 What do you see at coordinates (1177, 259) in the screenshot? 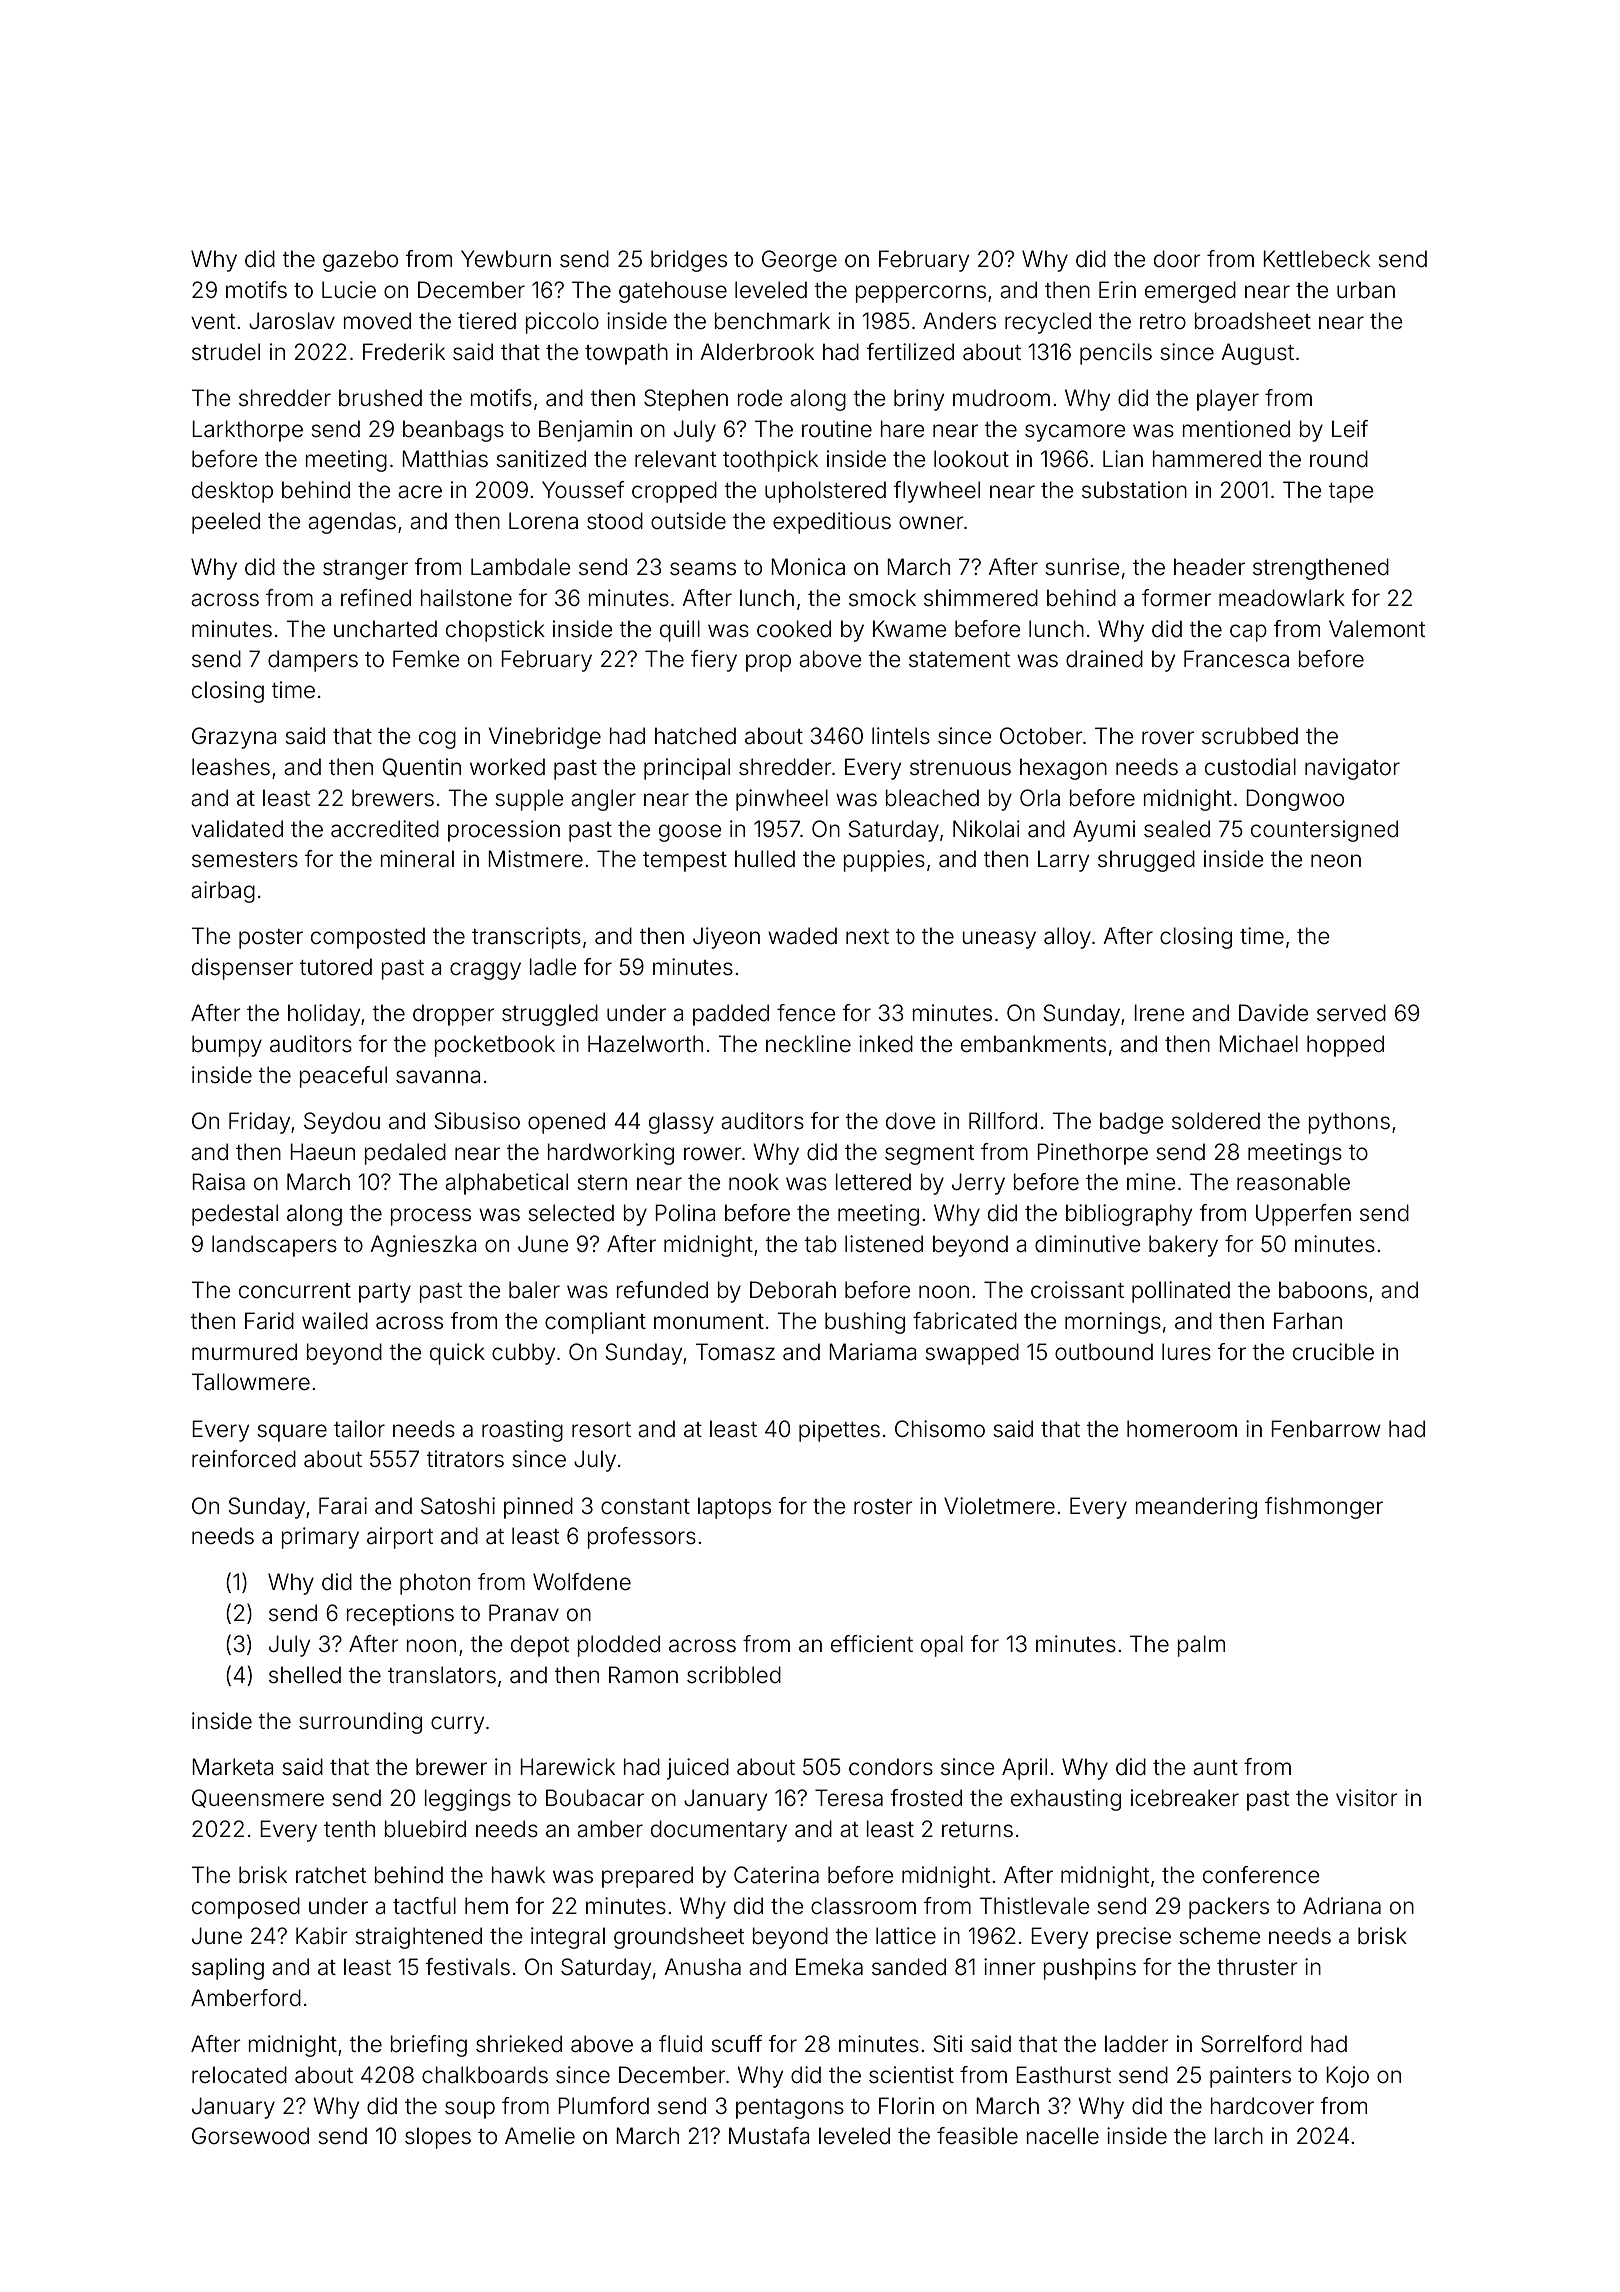
I see `door` at bounding box center [1177, 259].
